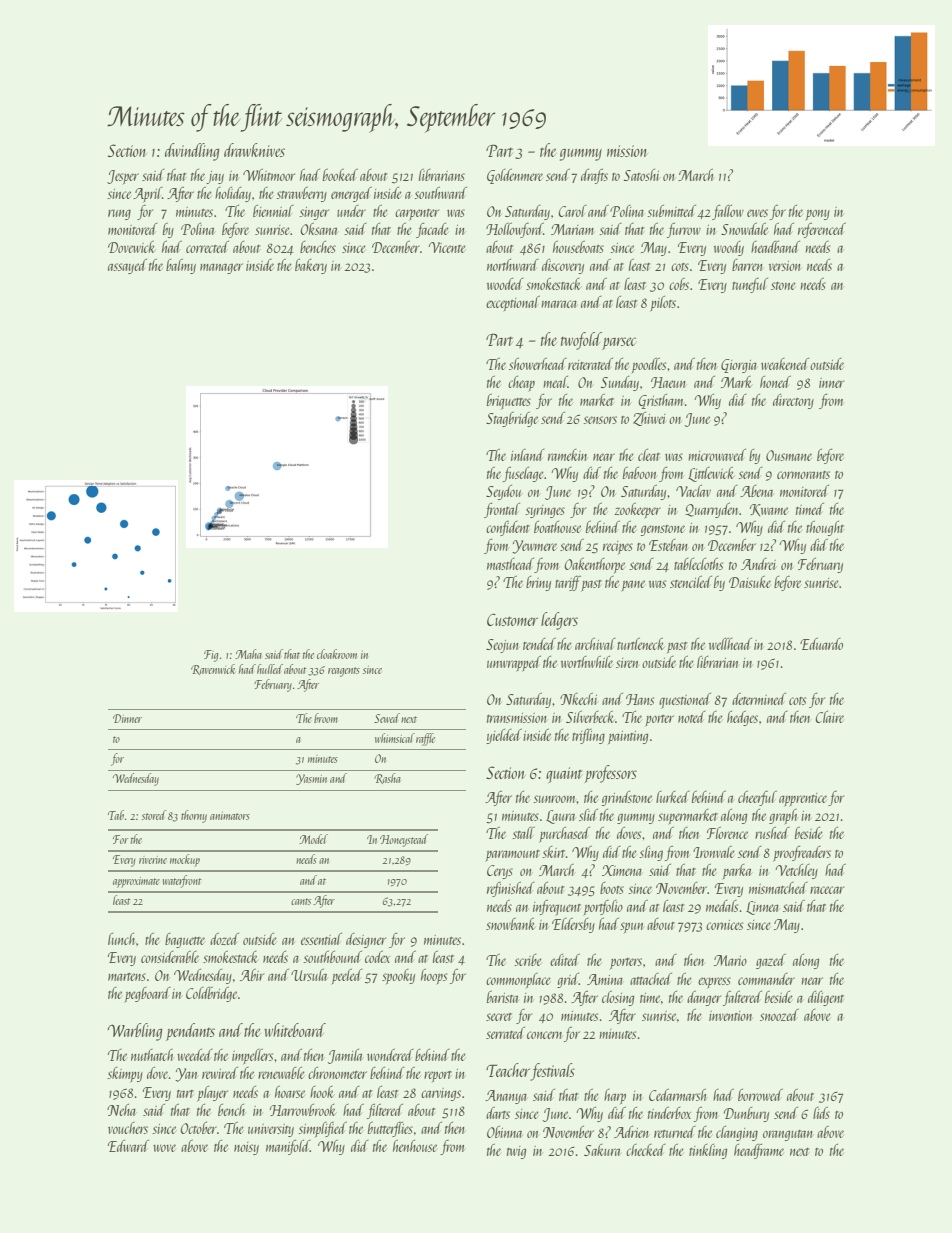 This document has height=1233, width=952. I want to click on pony, so click(817, 215).
